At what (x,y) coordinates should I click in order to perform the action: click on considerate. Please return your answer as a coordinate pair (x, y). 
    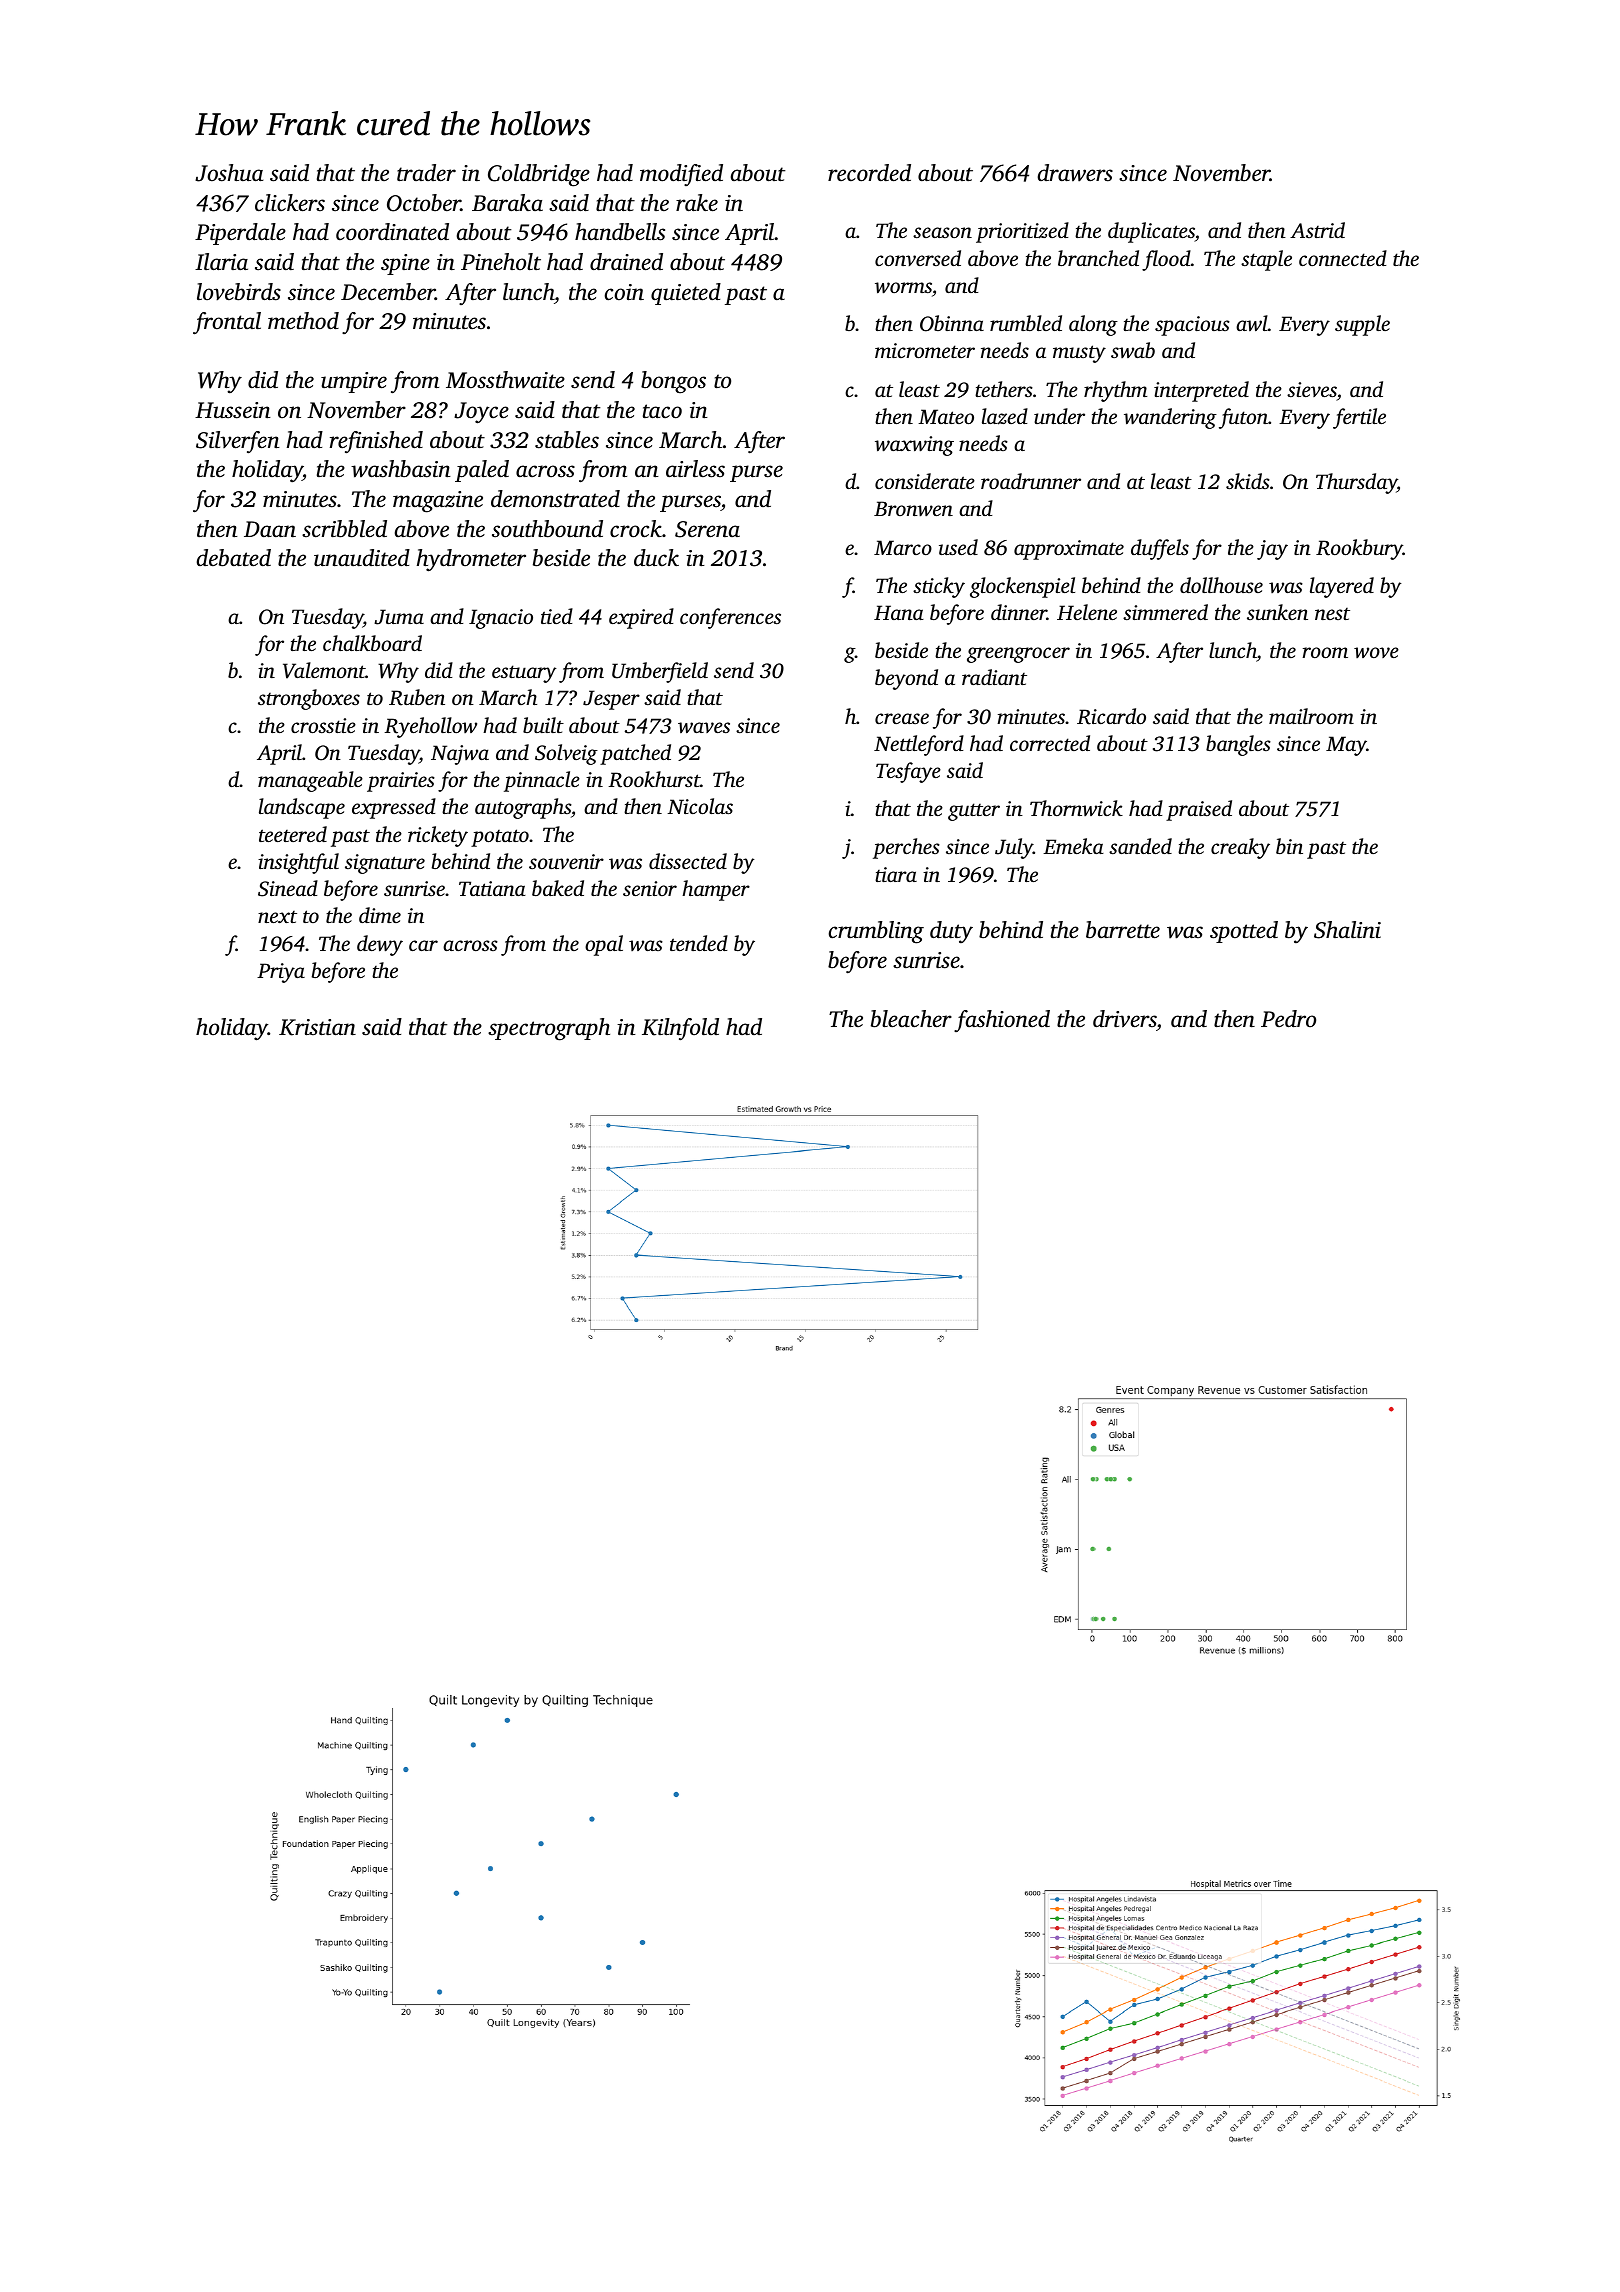
    Looking at the image, I should click on (925, 481).
